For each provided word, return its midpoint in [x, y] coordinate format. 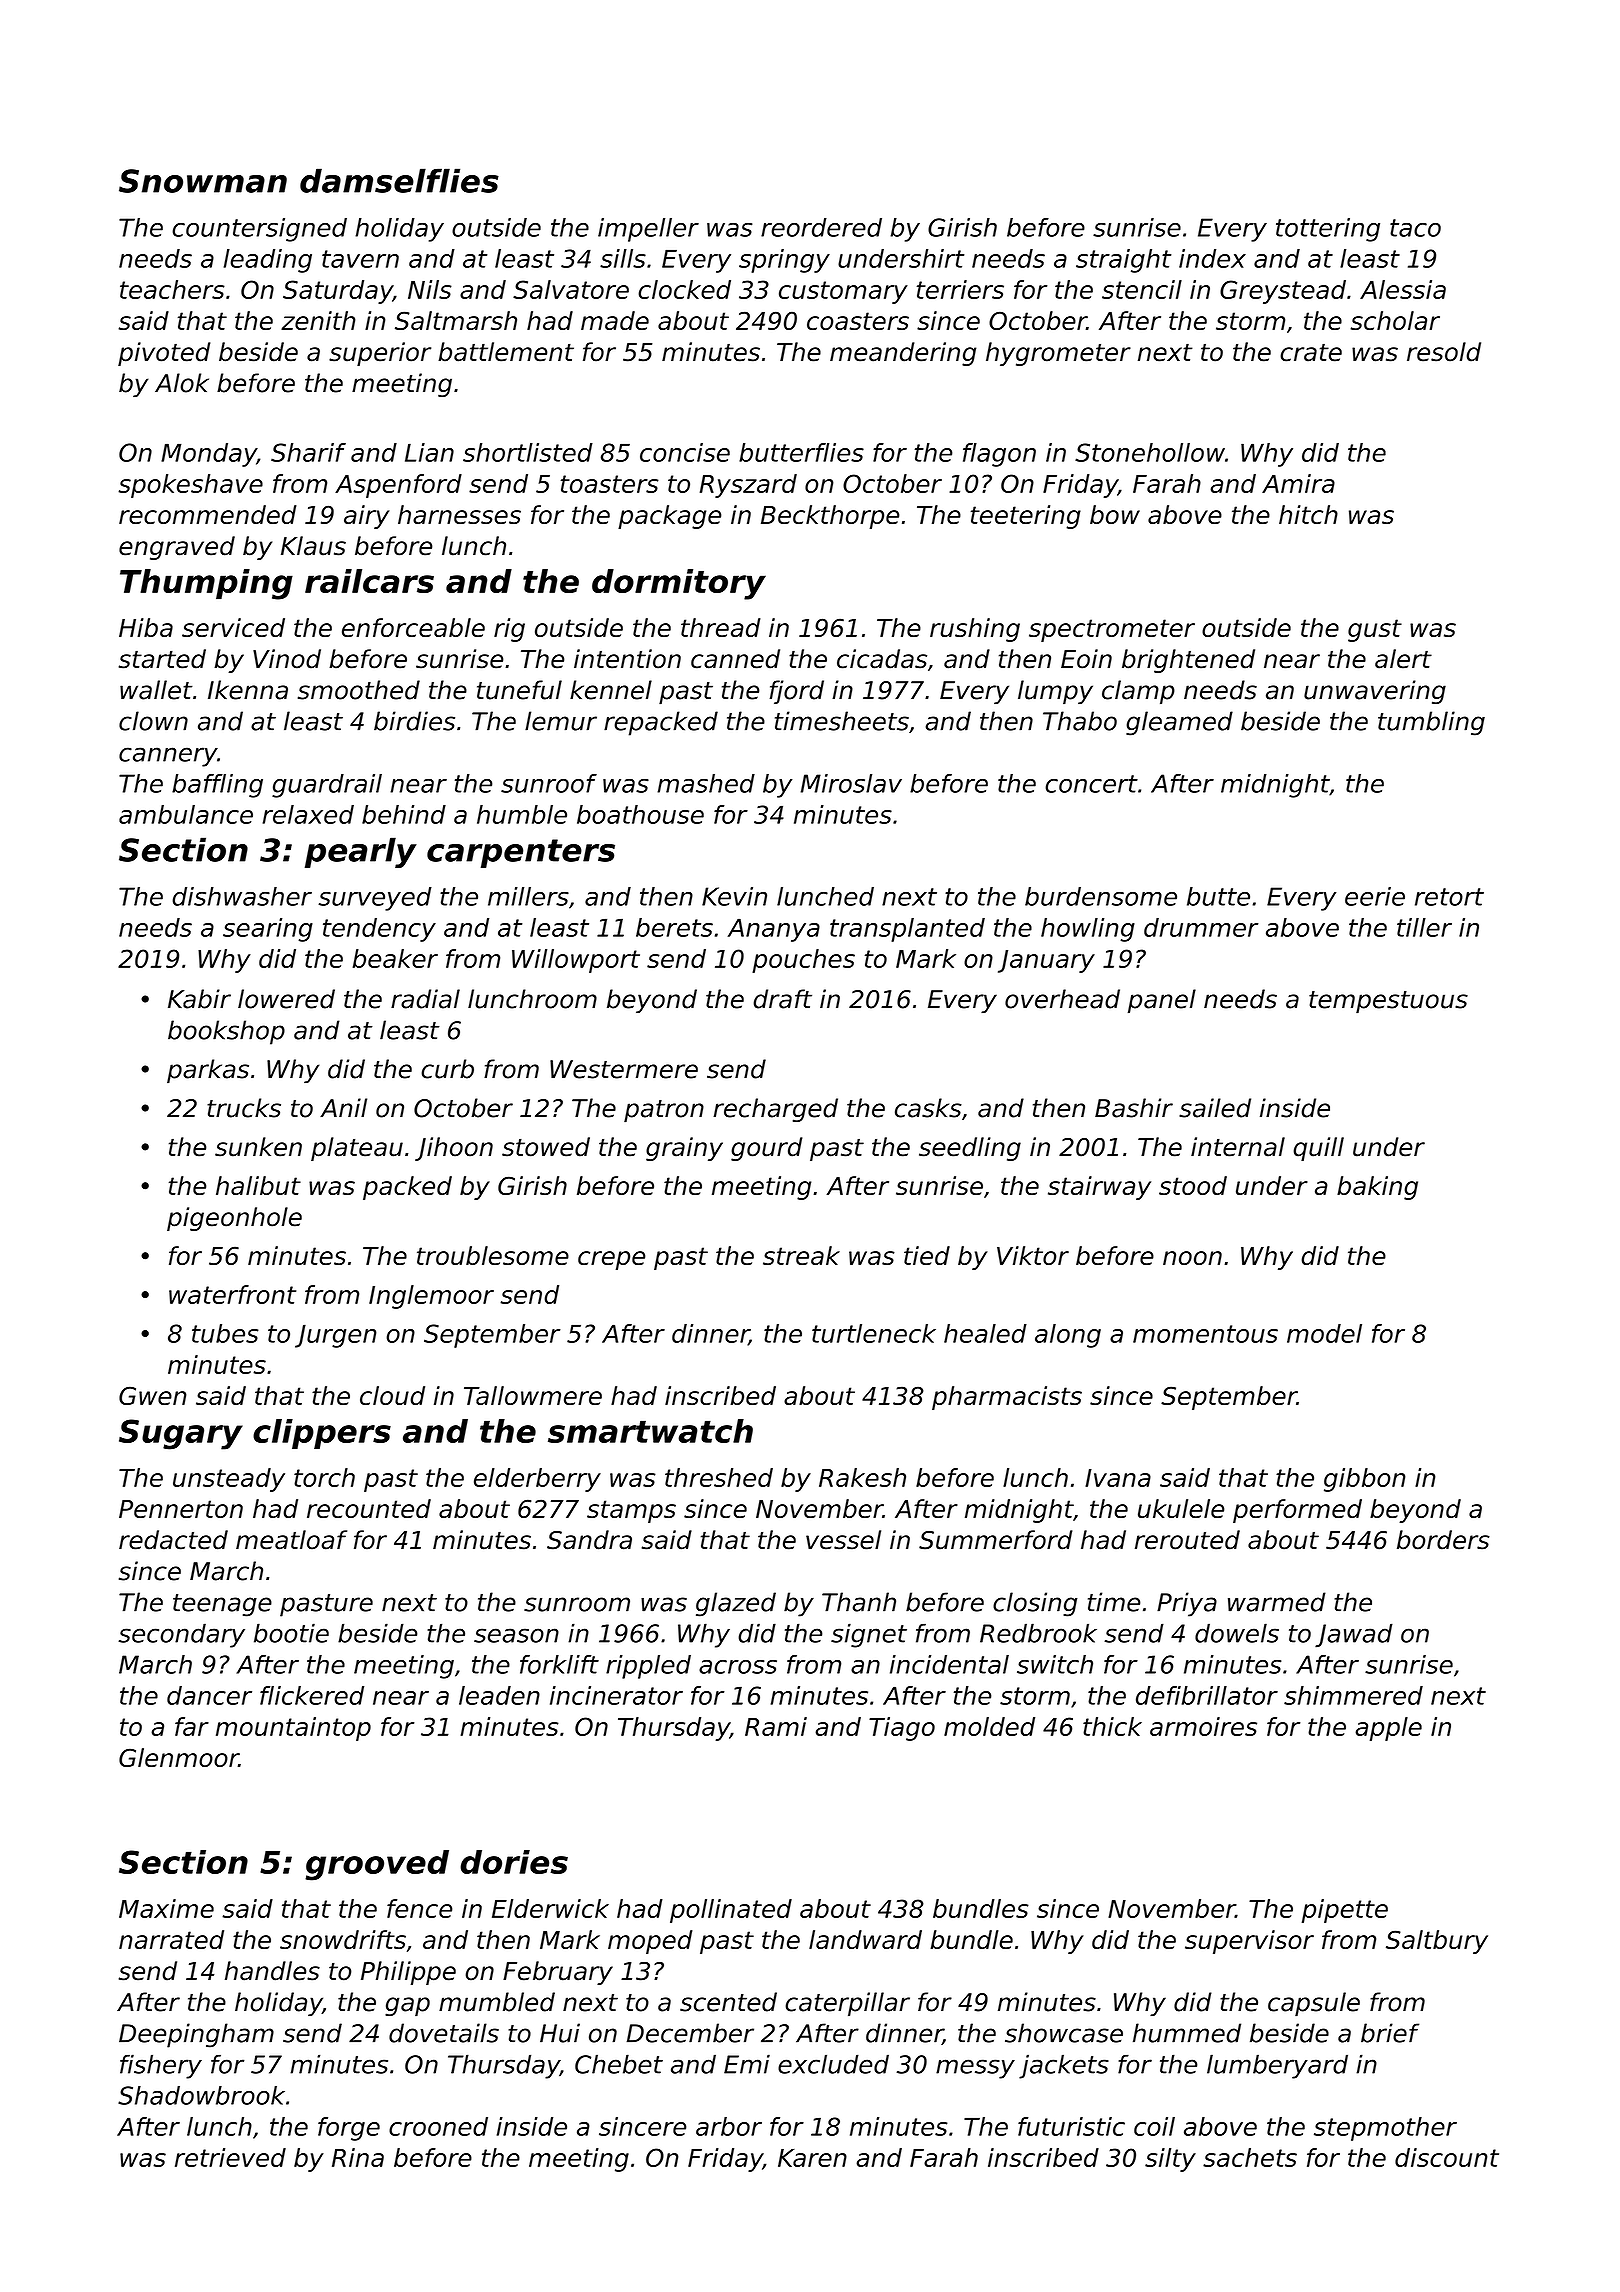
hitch [1308, 514]
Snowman [203, 181]
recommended [208, 514]
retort [1449, 897]
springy [784, 261]
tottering [1328, 230]
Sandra [589, 1540]
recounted [369, 1508]
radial [425, 999]
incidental [949, 1664]
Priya [1187, 1604]
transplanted [907, 930]
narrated [171, 1939]
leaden [499, 1695]
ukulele [1181, 1508]
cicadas [882, 659]
